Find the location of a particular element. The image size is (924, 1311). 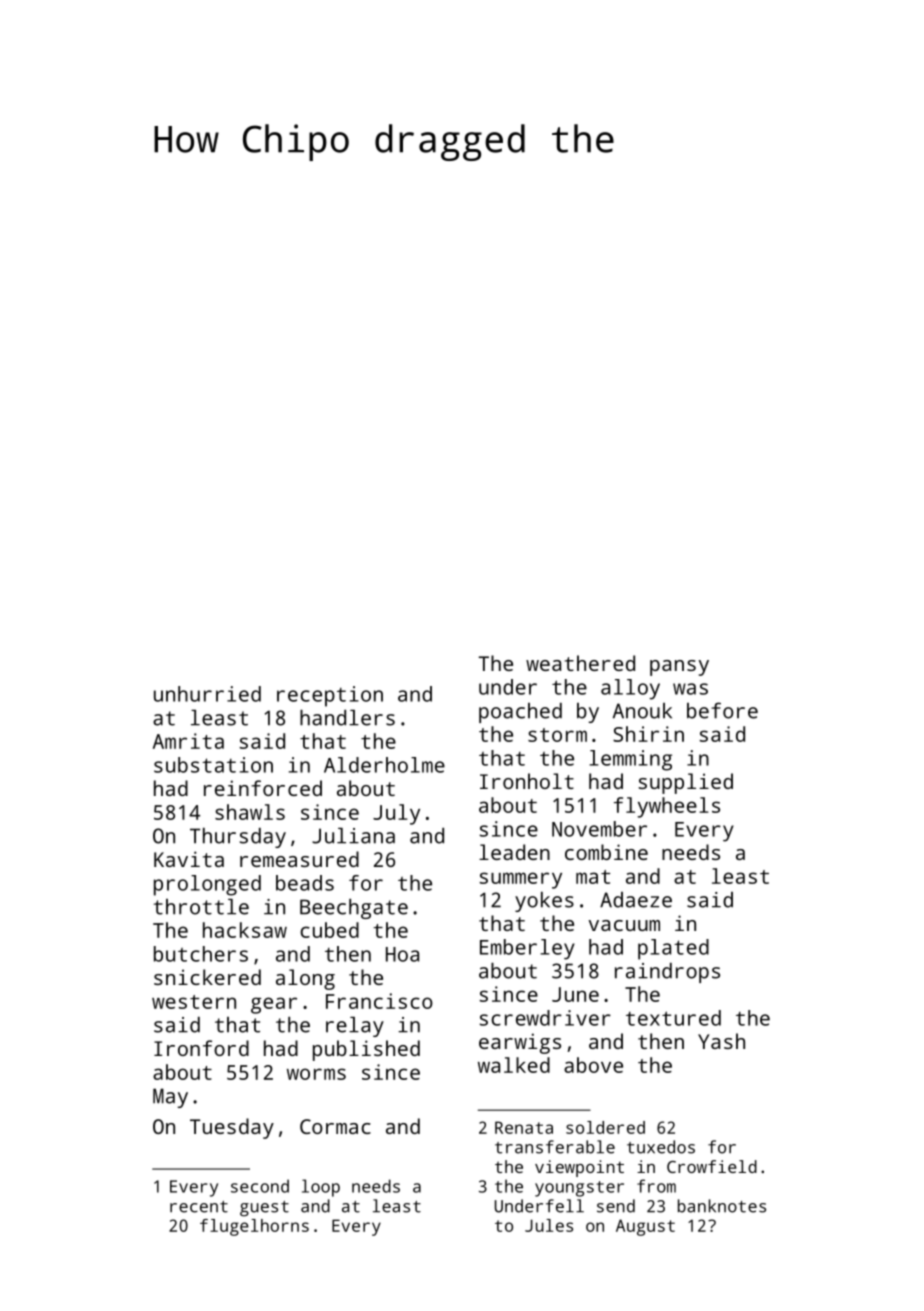

Shirin is located at coordinates (648, 734).
